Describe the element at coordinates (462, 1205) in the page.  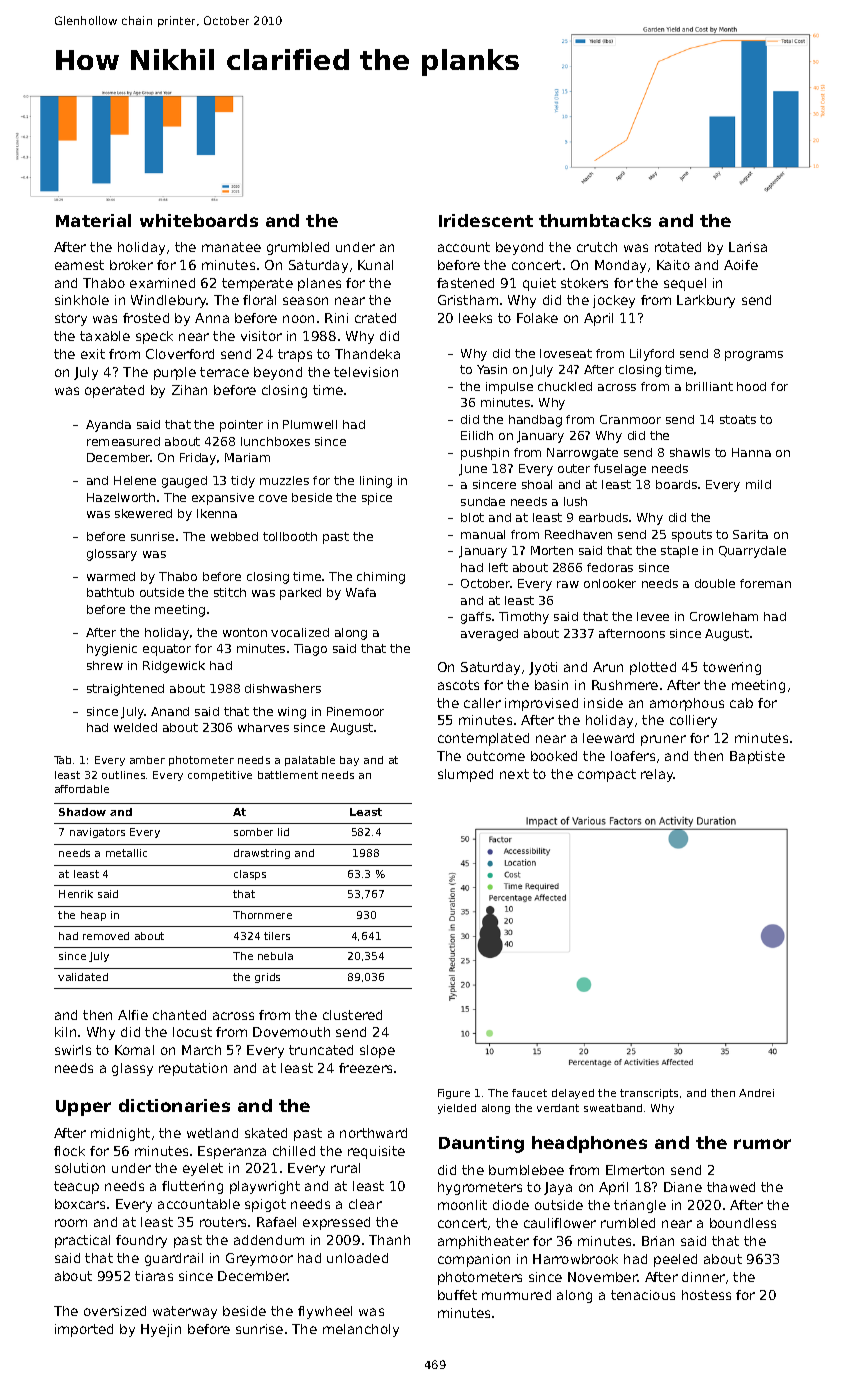
I see `moonlit` at that location.
